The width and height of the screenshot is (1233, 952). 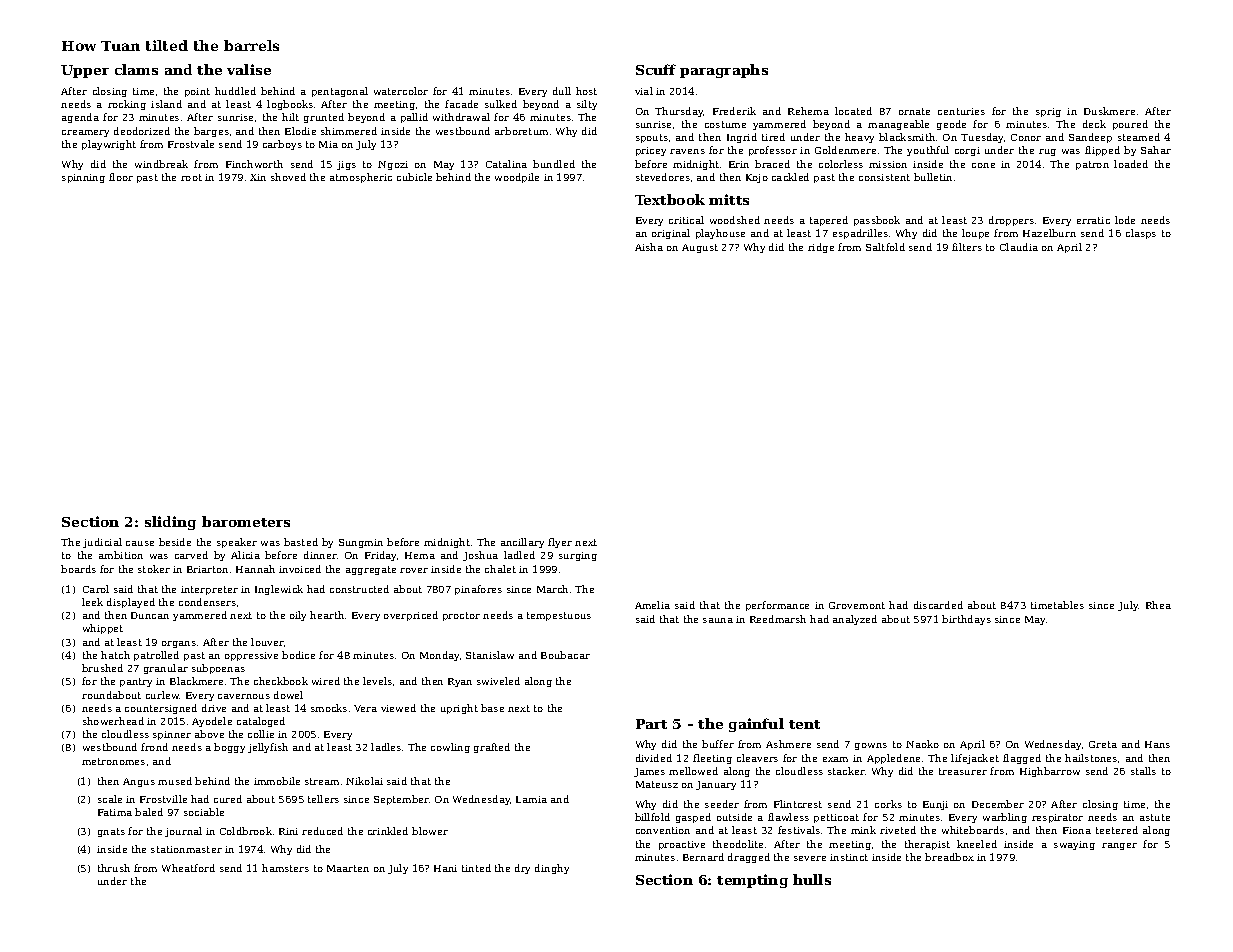 I want to click on Scuff, so click(x=656, y=69).
